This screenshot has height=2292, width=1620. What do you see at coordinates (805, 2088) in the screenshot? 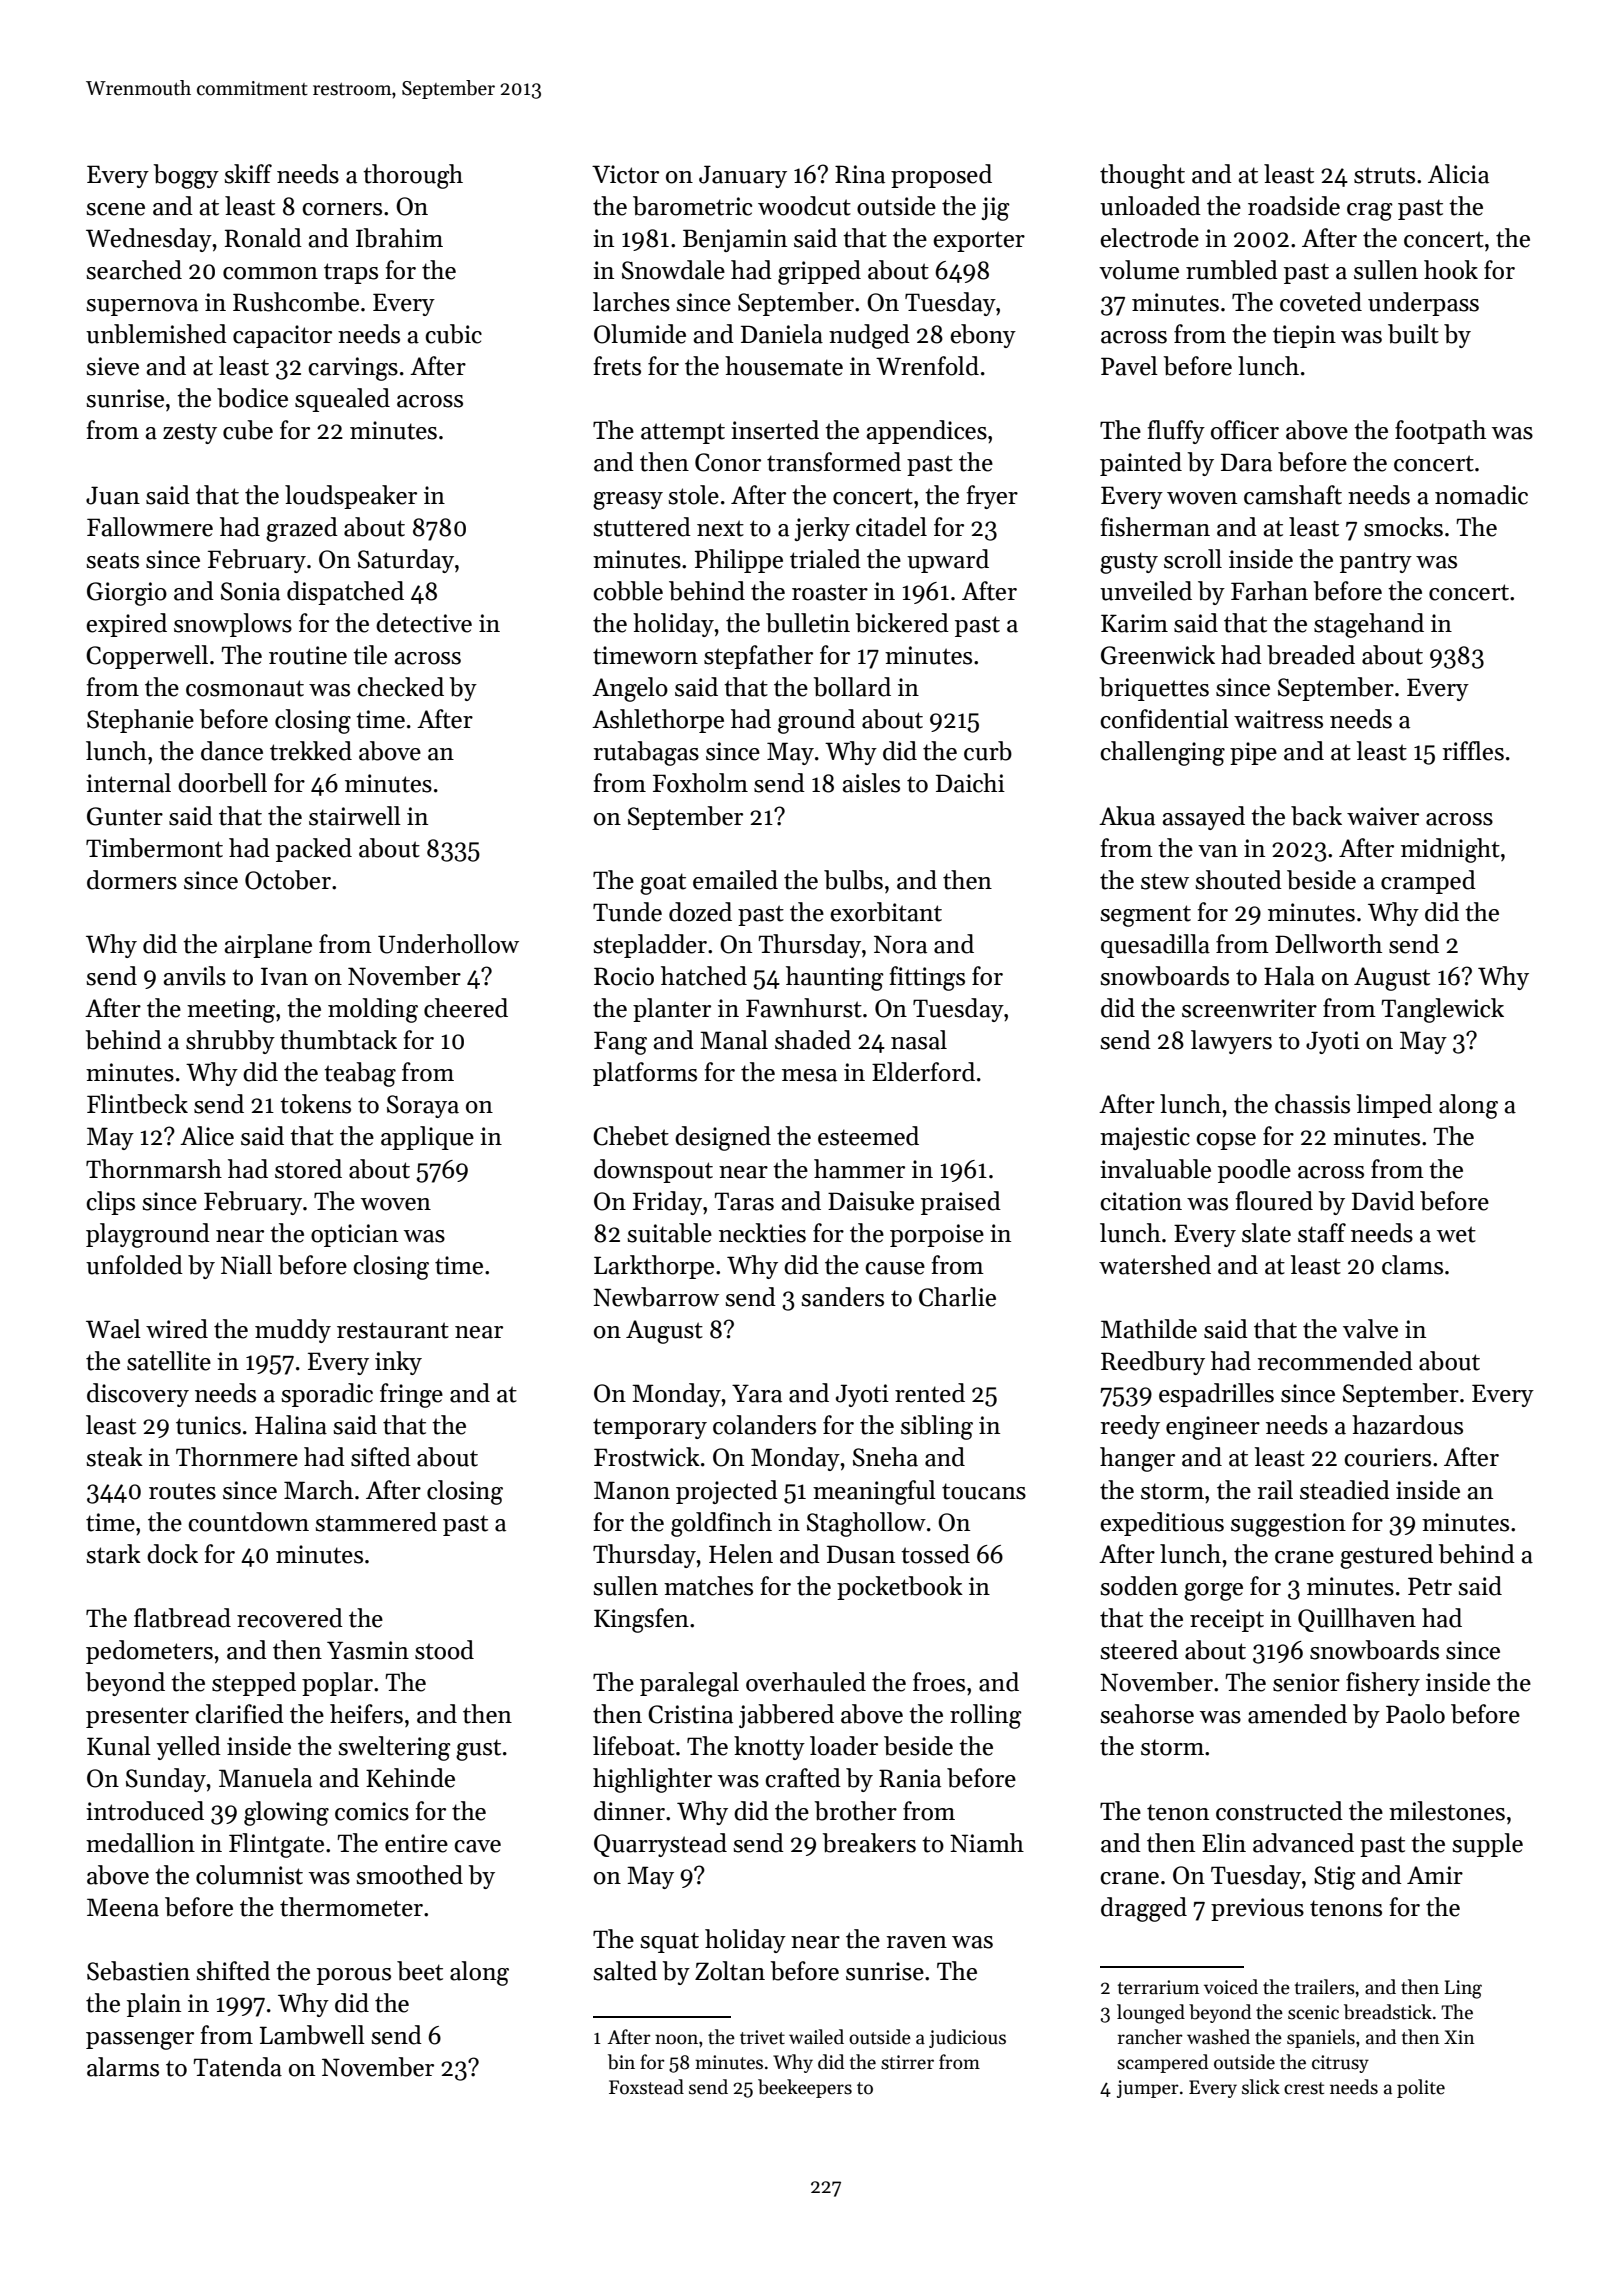
I see `beekeepers` at bounding box center [805, 2088].
